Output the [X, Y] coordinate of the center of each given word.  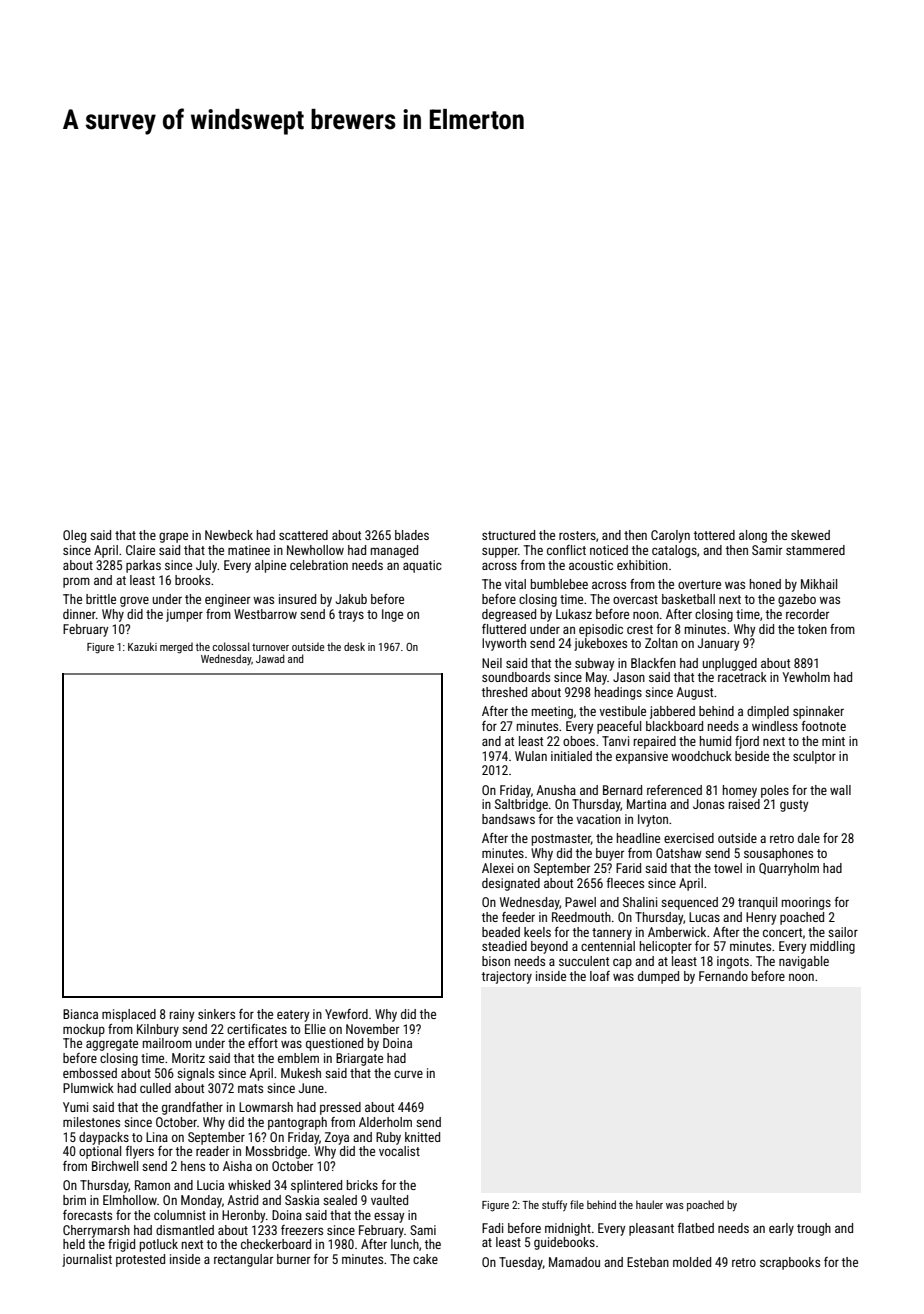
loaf [600, 976]
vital [515, 584]
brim [74, 1200]
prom [76, 582]
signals [195, 1074]
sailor [843, 932]
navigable [804, 962]
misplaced [129, 1015]
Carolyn [670, 536]
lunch [405, 1244]
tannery [612, 934]
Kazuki [142, 646]
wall [840, 790]
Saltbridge [521, 805]
